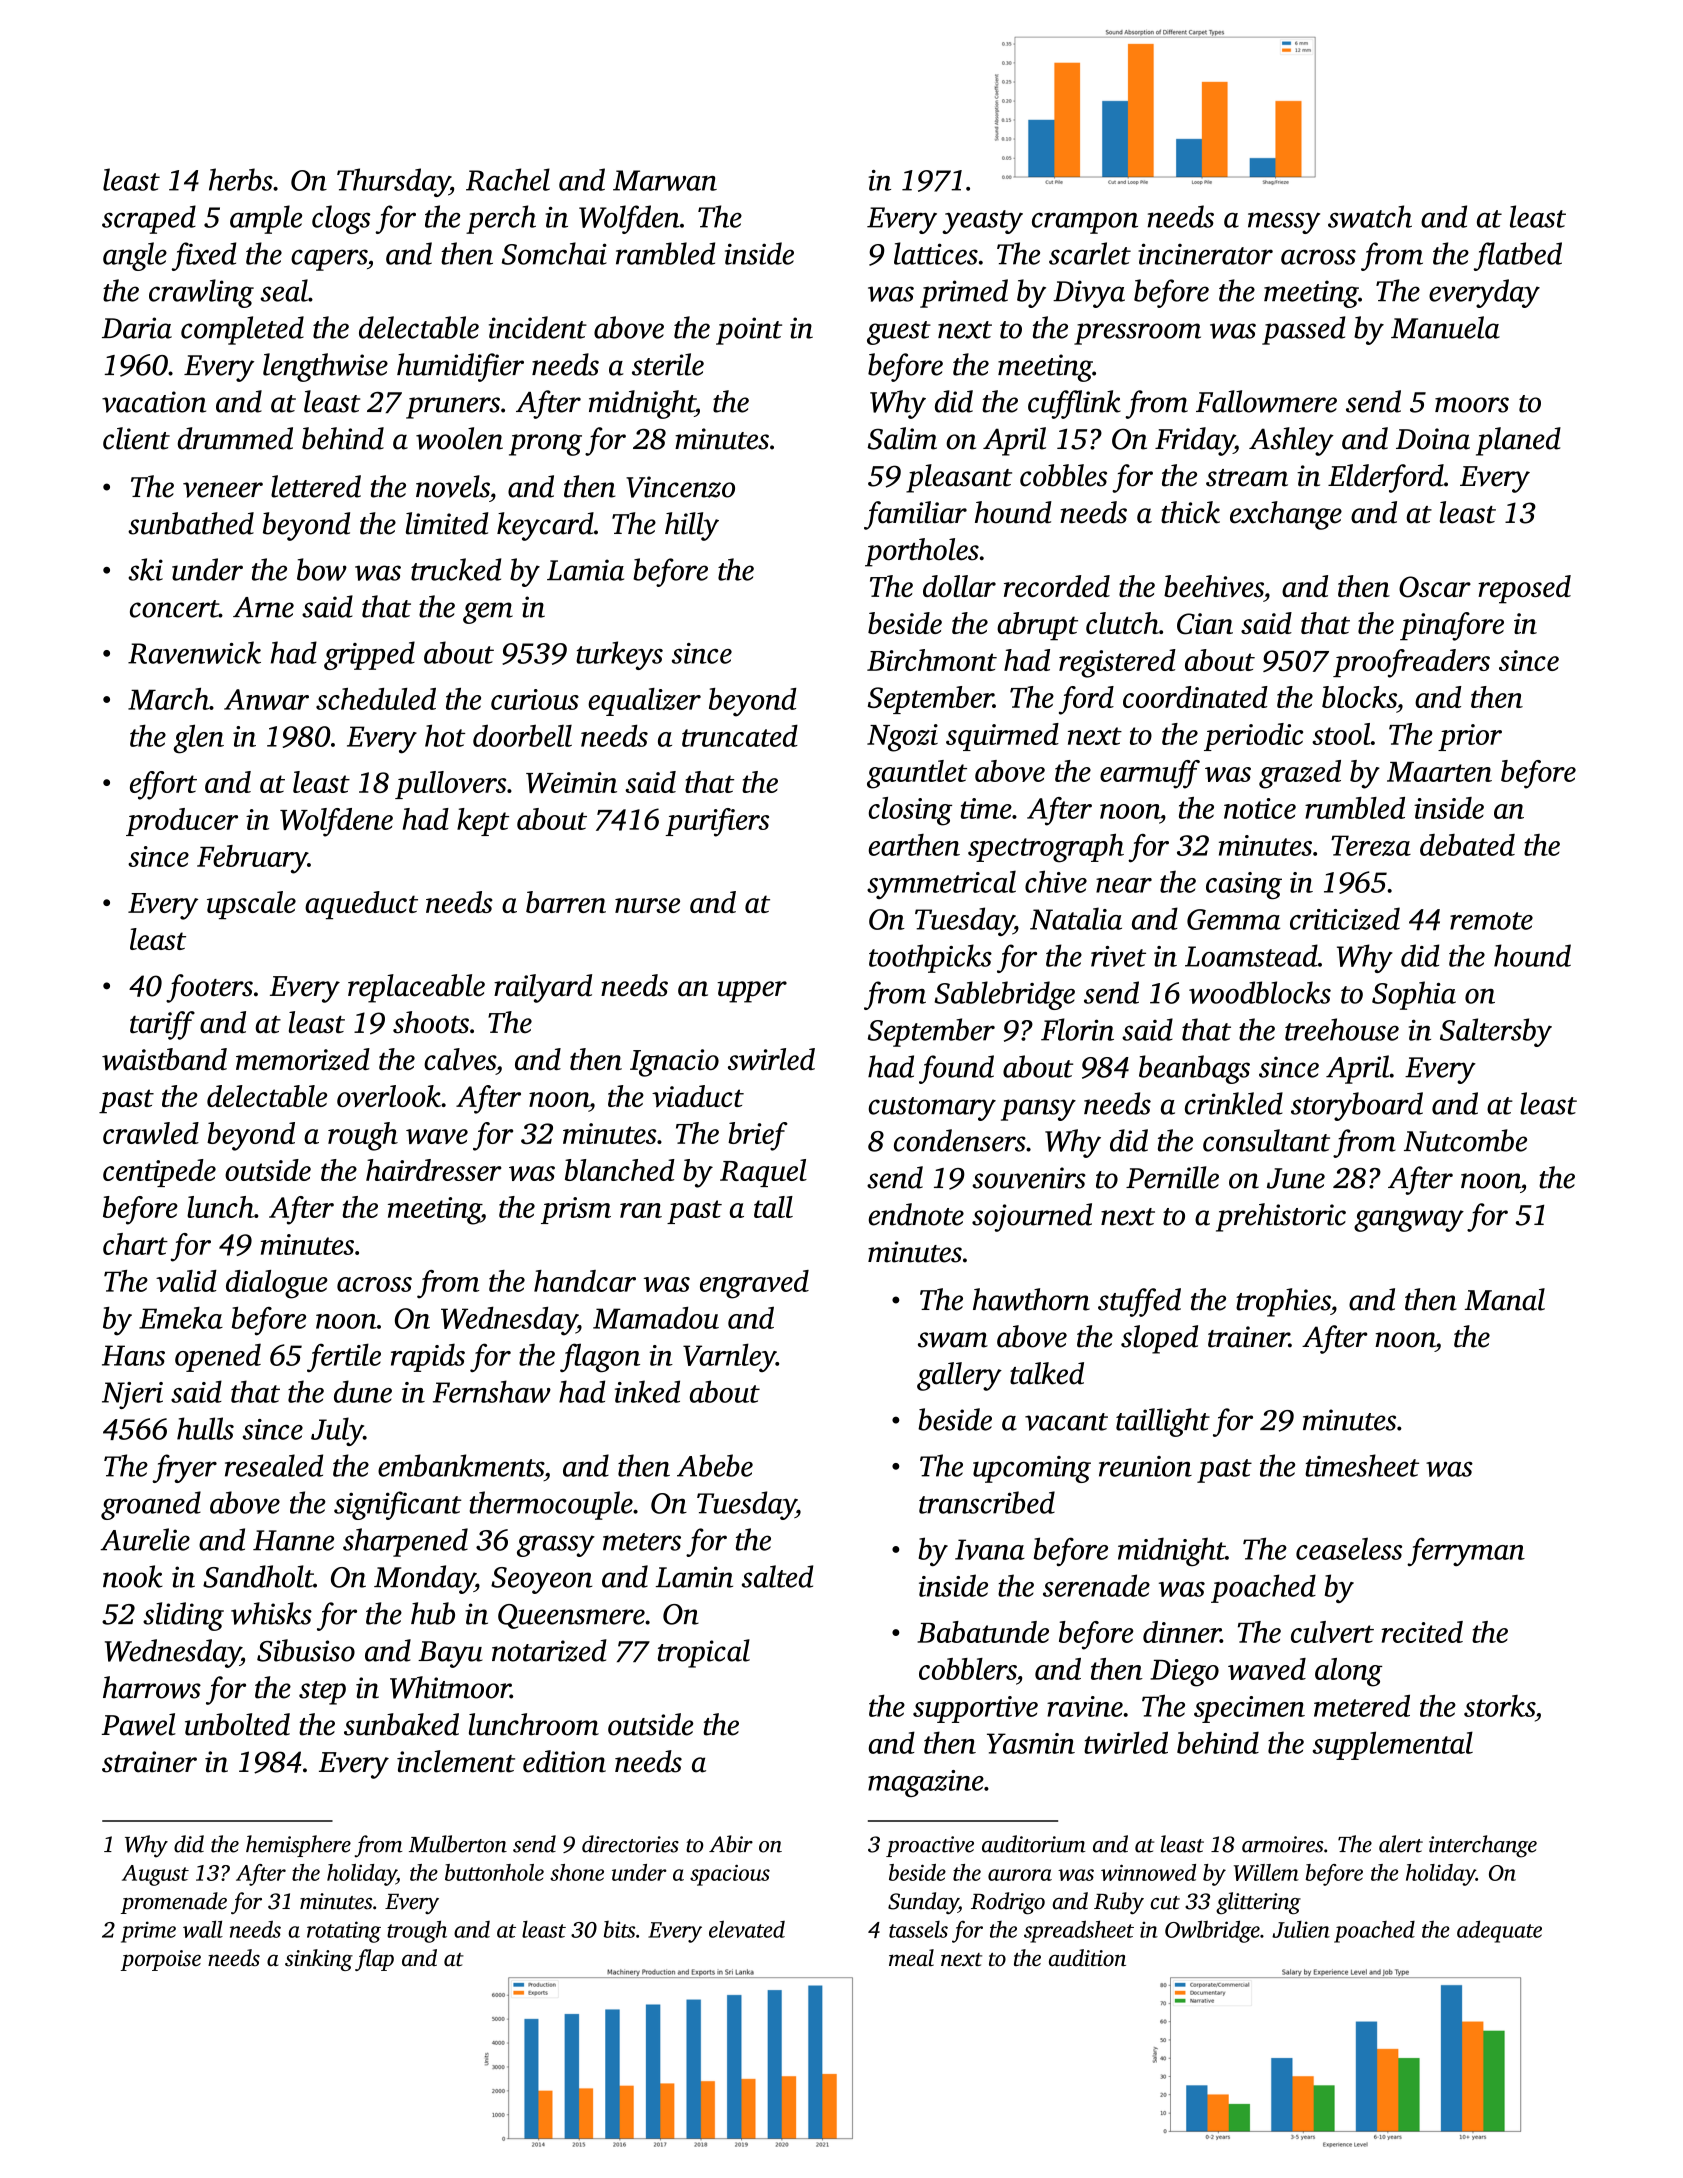 The image size is (1683, 2178). I want to click on sloped, so click(1159, 1339).
